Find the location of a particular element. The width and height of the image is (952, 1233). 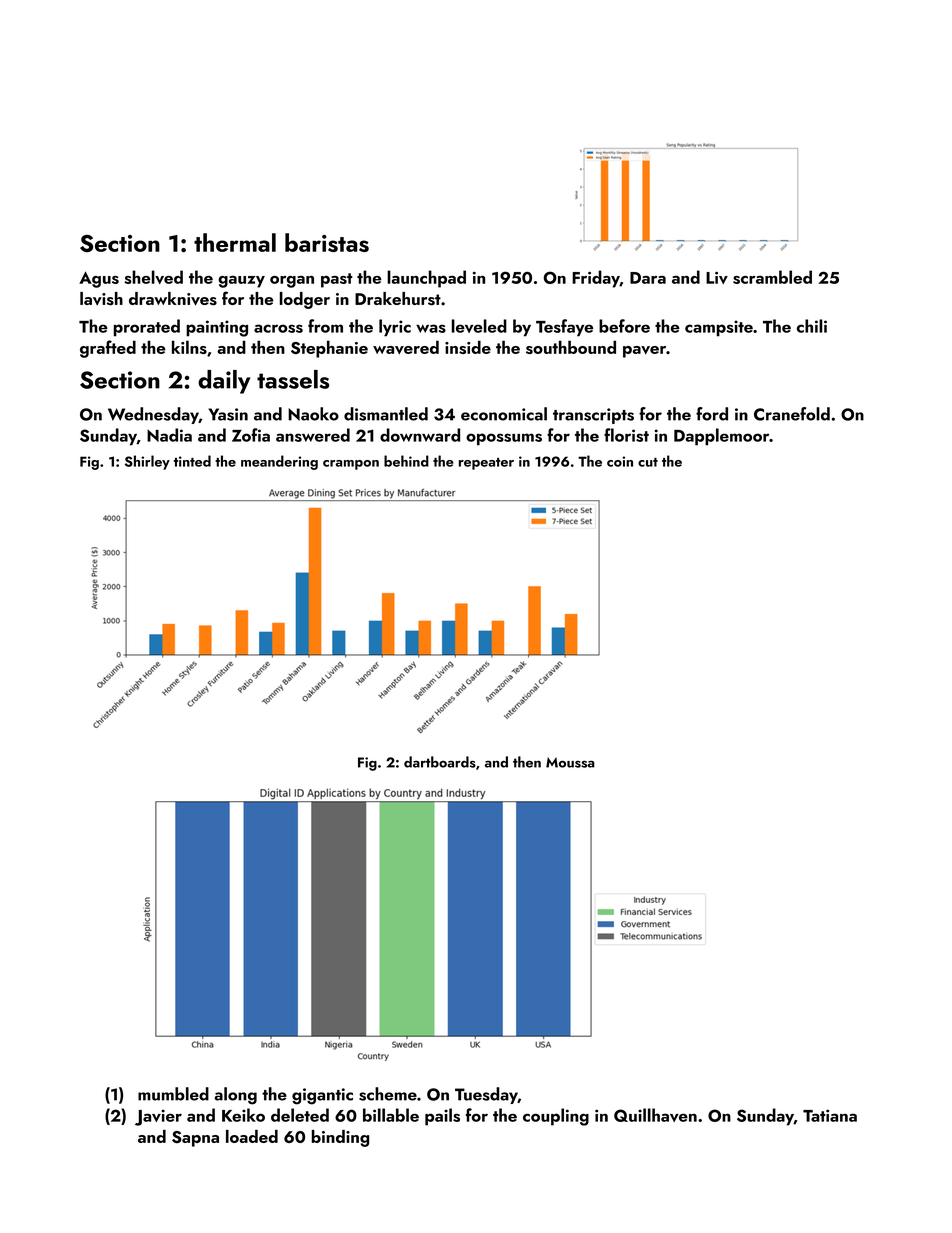

billable is located at coordinates (391, 1115).
